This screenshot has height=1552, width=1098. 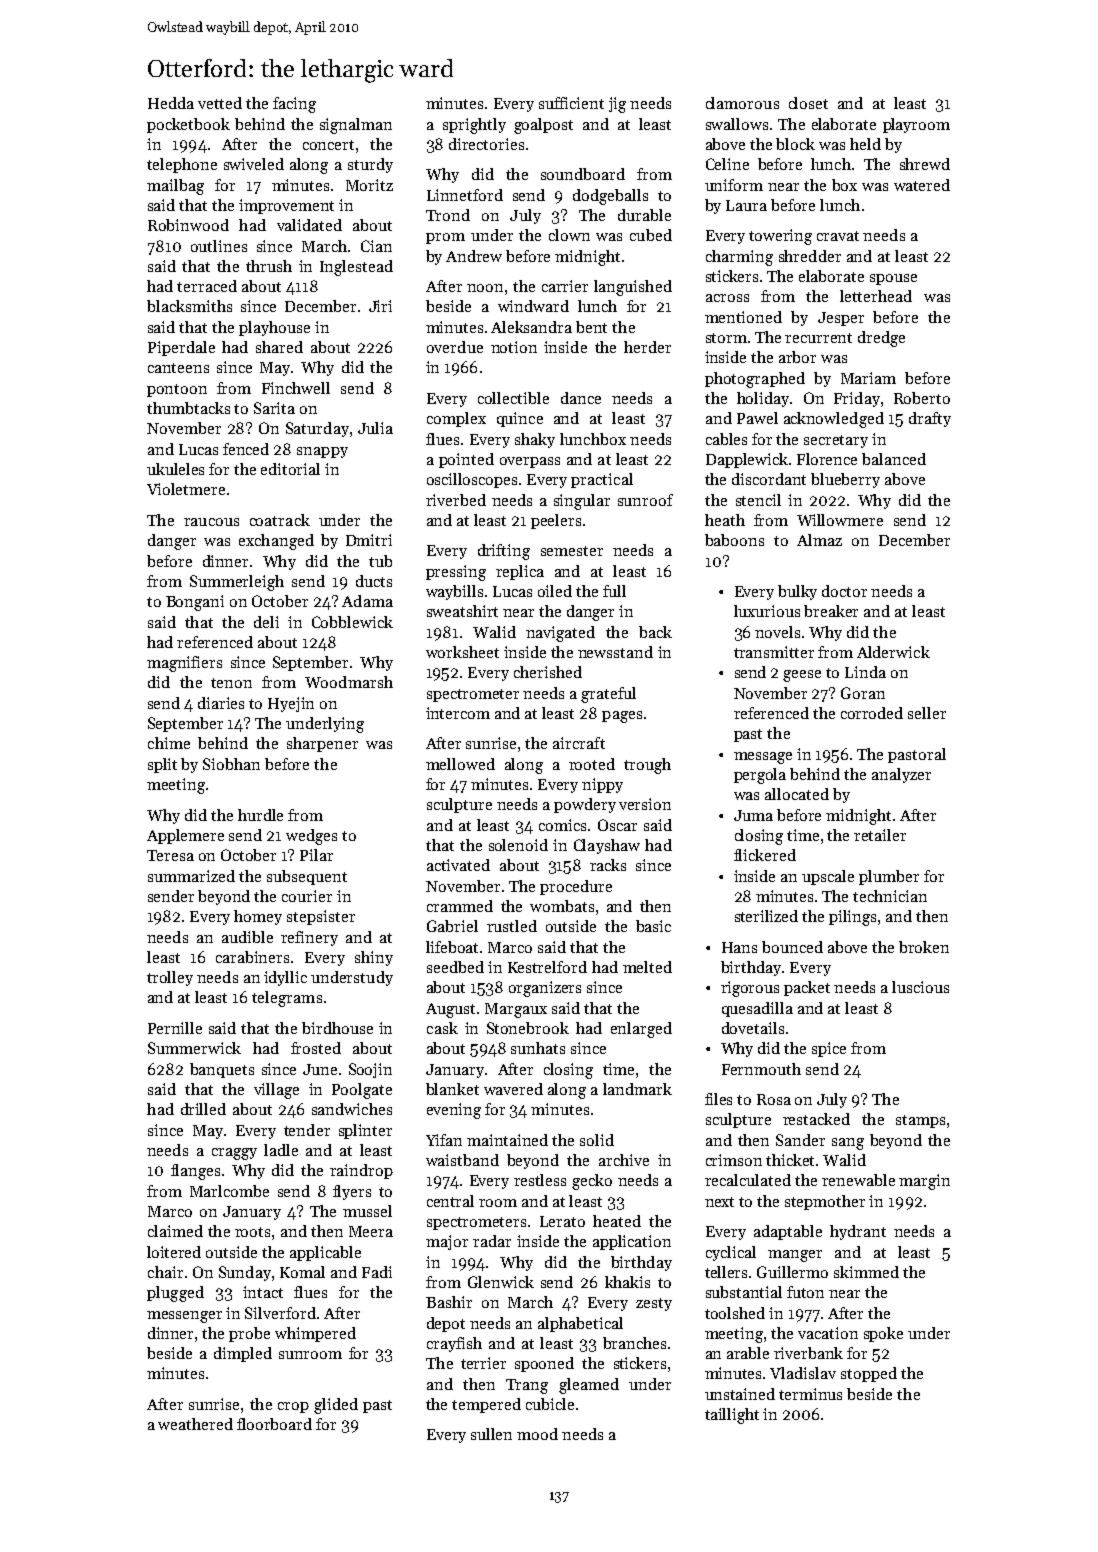 I want to click on split, so click(x=162, y=765).
